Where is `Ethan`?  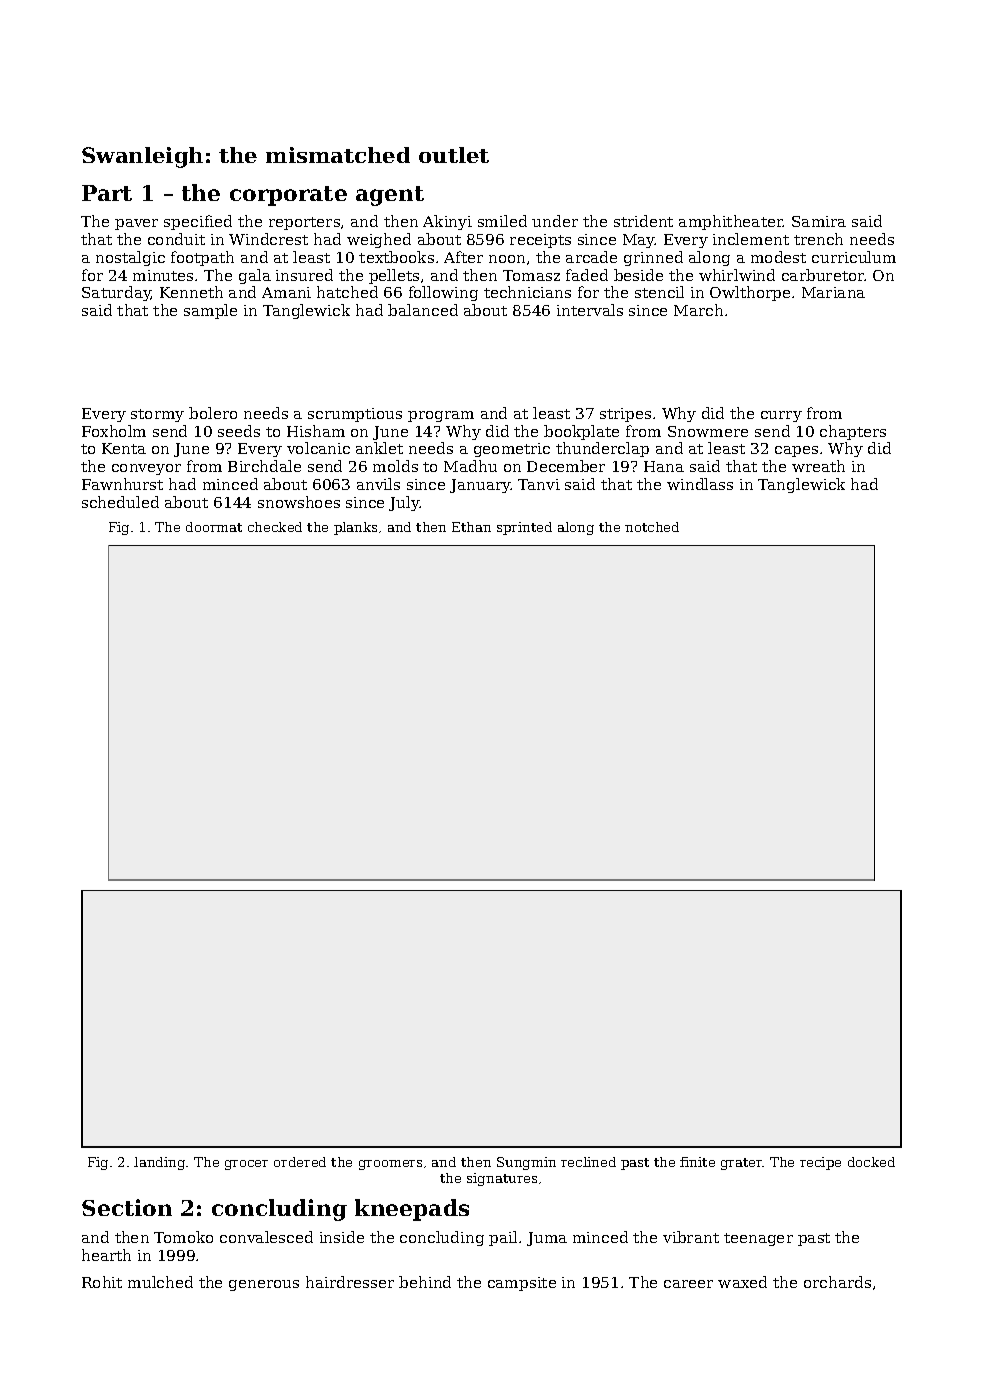 Ethan is located at coordinates (471, 527).
